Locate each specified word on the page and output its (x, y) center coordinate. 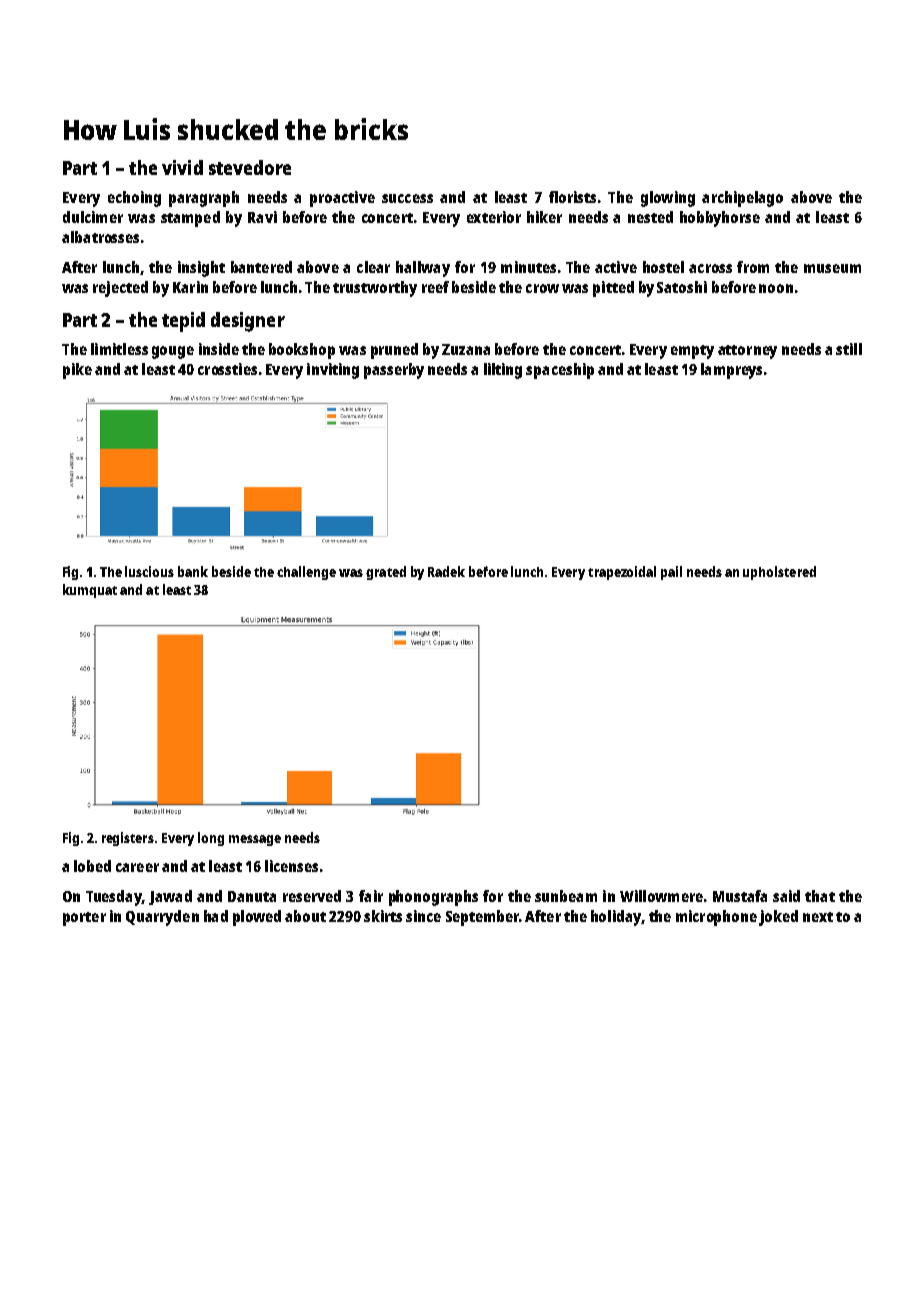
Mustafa (740, 896)
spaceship (560, 371)
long (211, 839)
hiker (544, 217)
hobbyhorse (720, 219)
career (137, 867)
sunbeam (566, 896)
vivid (182, 167)
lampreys (731, 371)
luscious (149, 571)
